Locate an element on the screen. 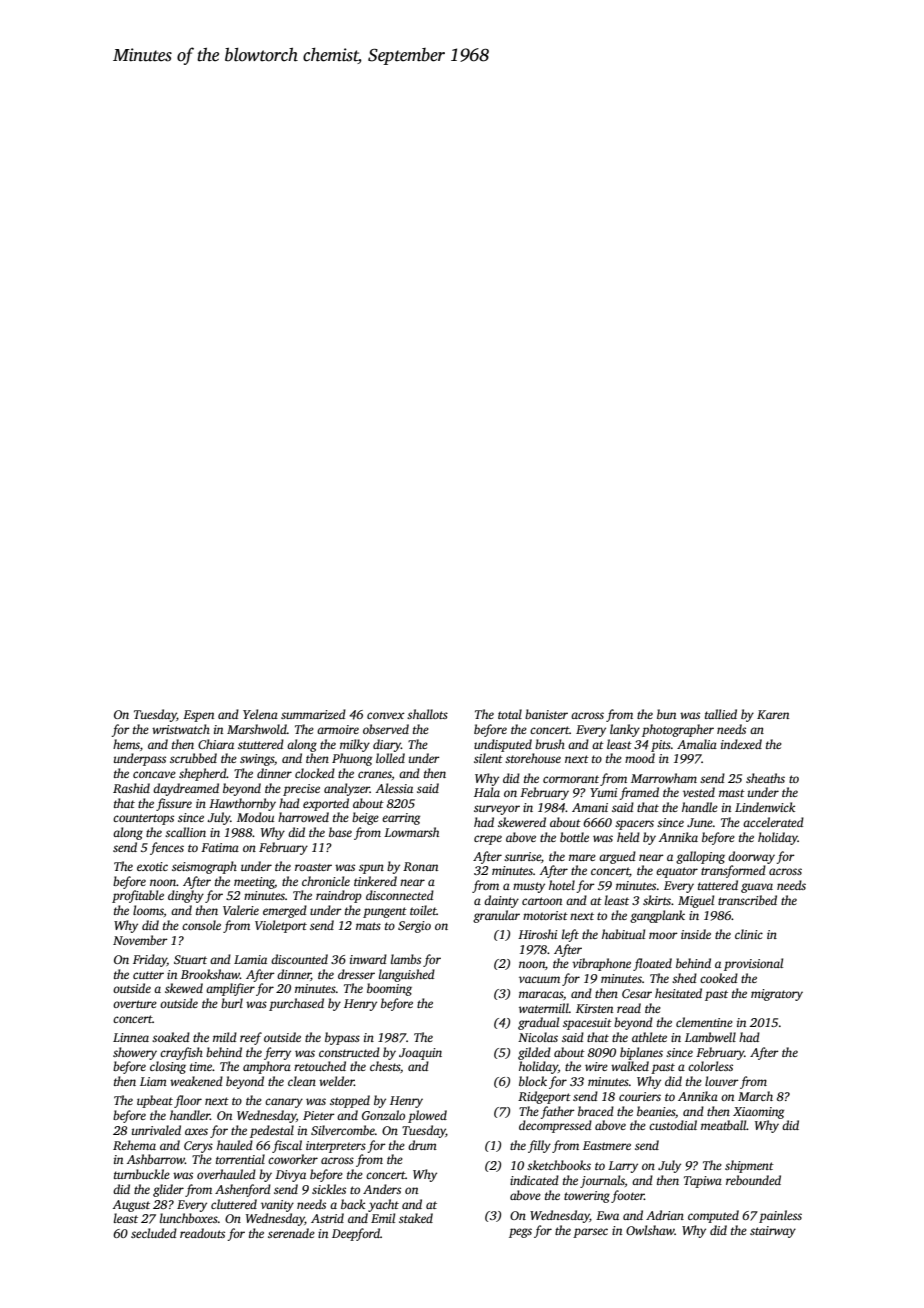  indexed is located at coordinates (741, 744).
